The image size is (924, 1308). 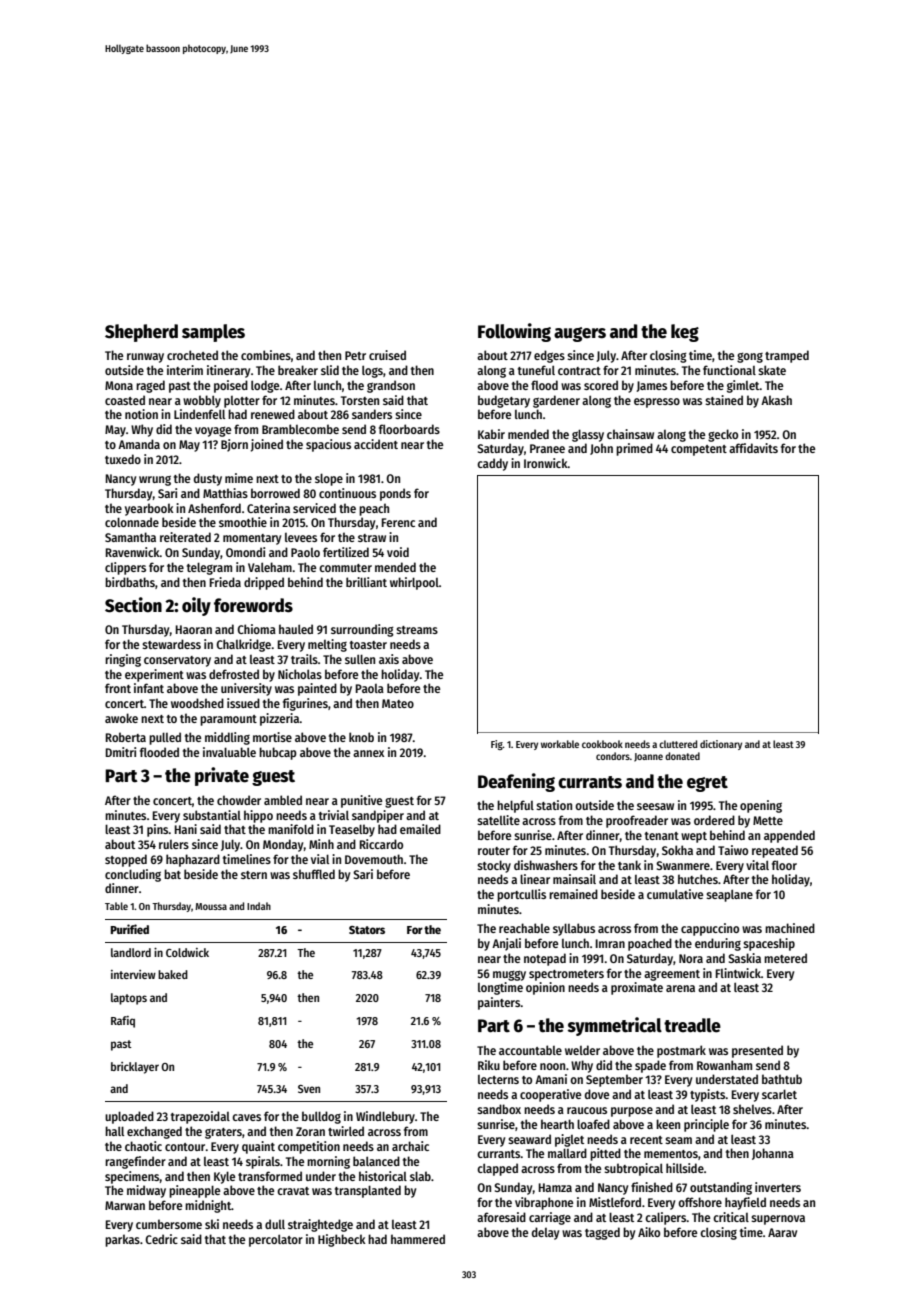 What do you see at coordinates (352, 830) in the screenshot?
I see `Teaselby` at bounding box center [352, 830].
